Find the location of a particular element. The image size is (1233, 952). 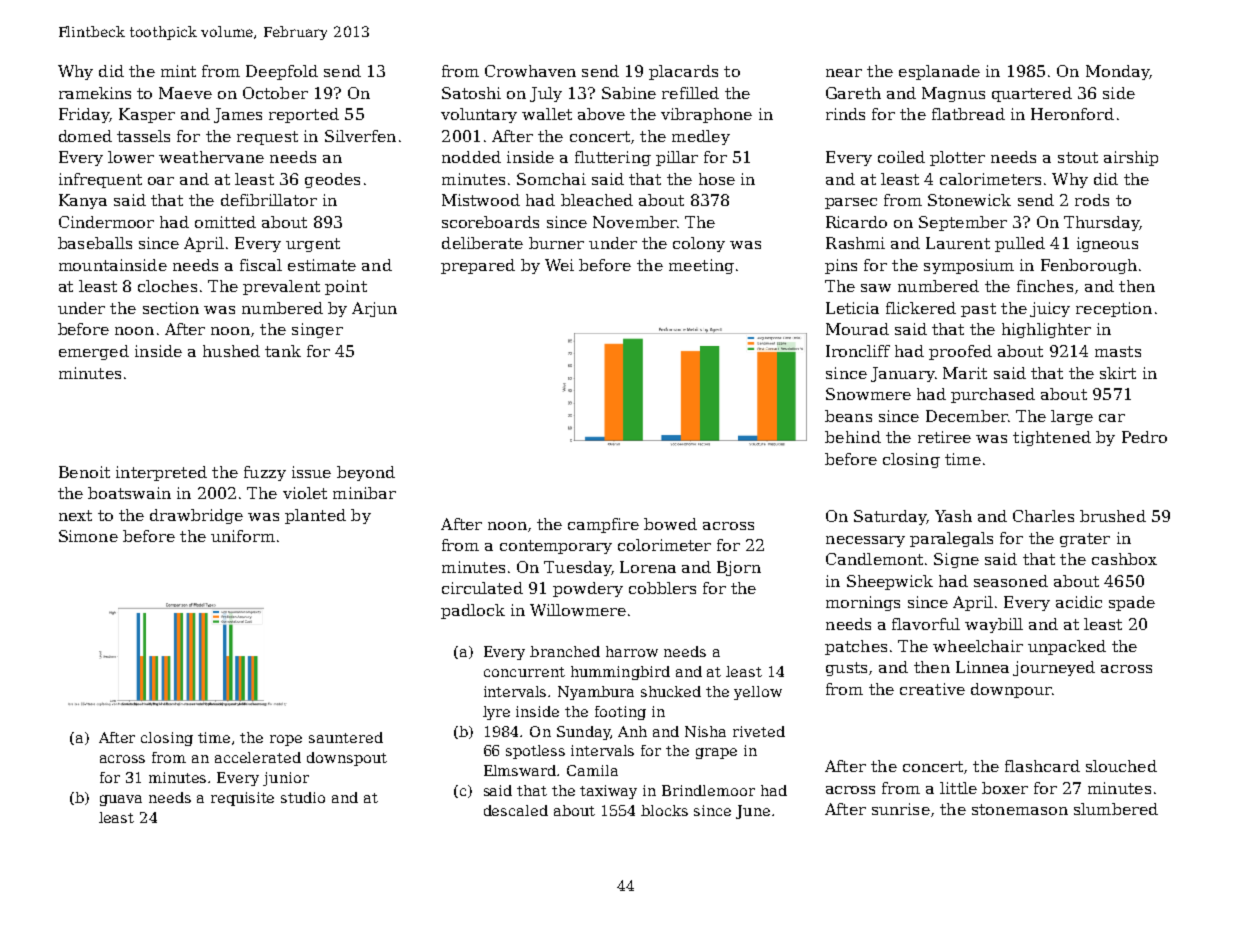

pulled is located at coordinates (1020, 244).
